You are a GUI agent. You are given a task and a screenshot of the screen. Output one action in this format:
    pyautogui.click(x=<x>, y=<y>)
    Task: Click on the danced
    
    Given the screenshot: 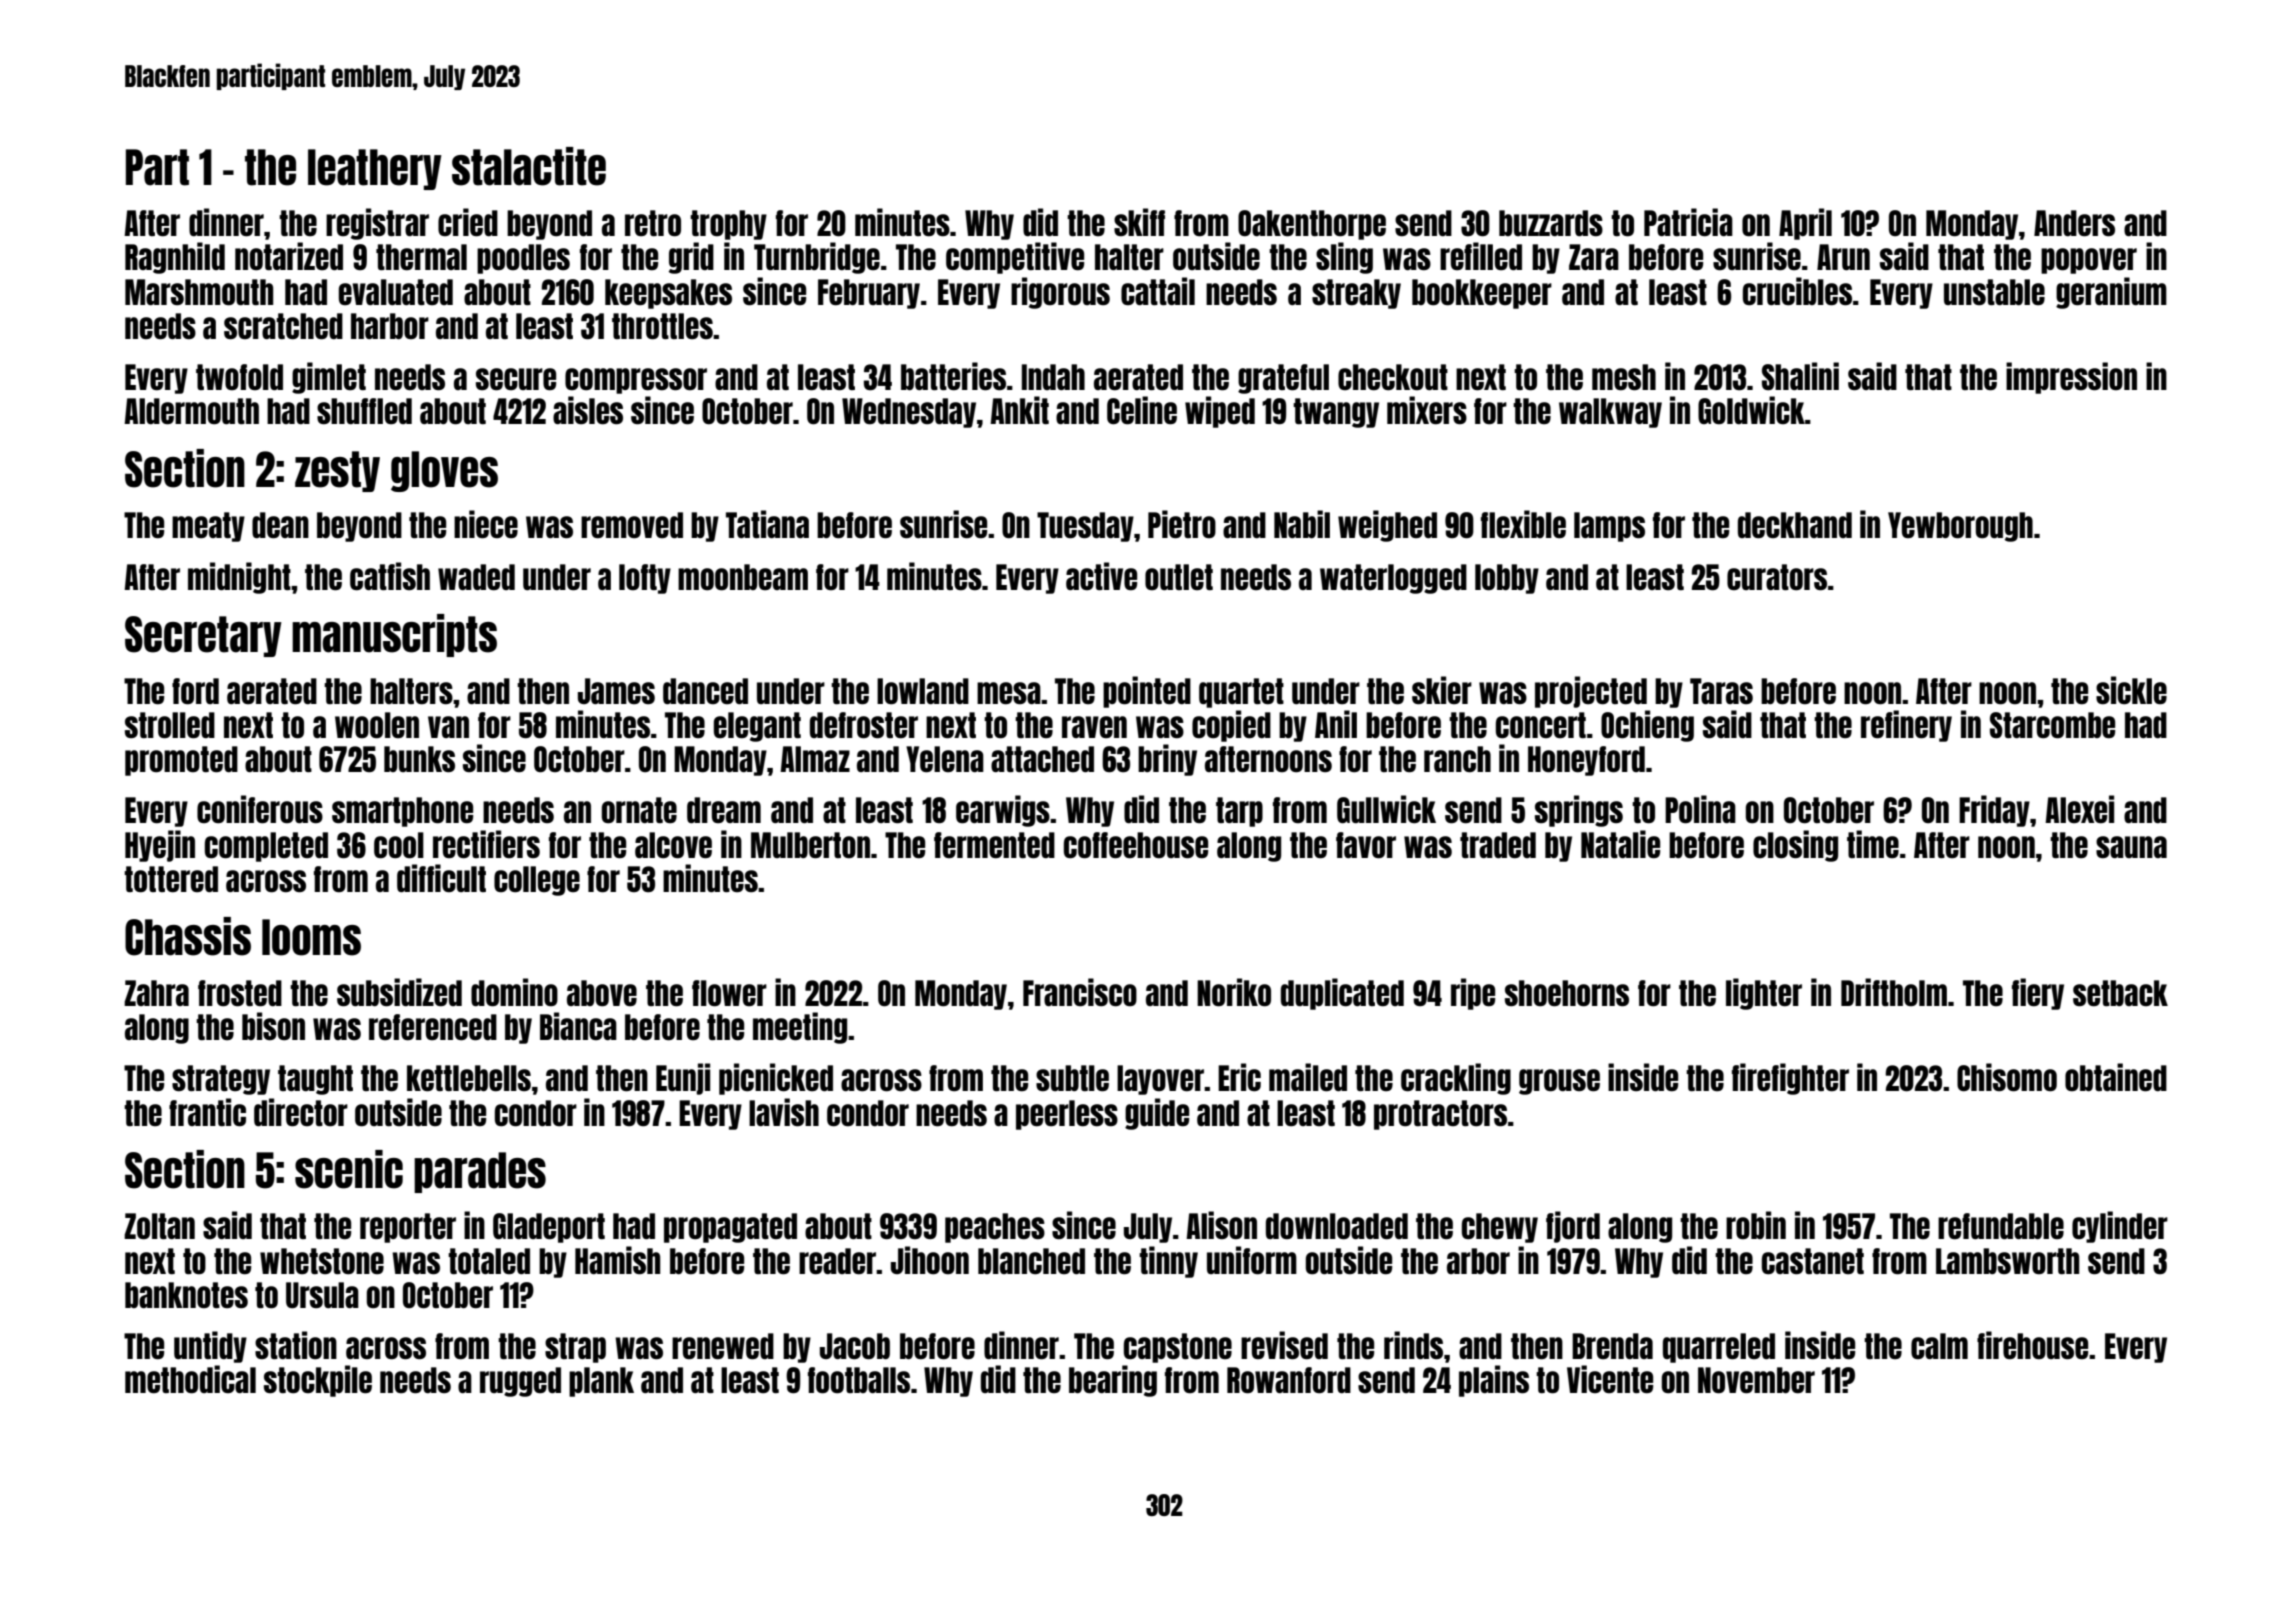 What is the action you would take?
    pyautogui.click(x=705, y=691)
